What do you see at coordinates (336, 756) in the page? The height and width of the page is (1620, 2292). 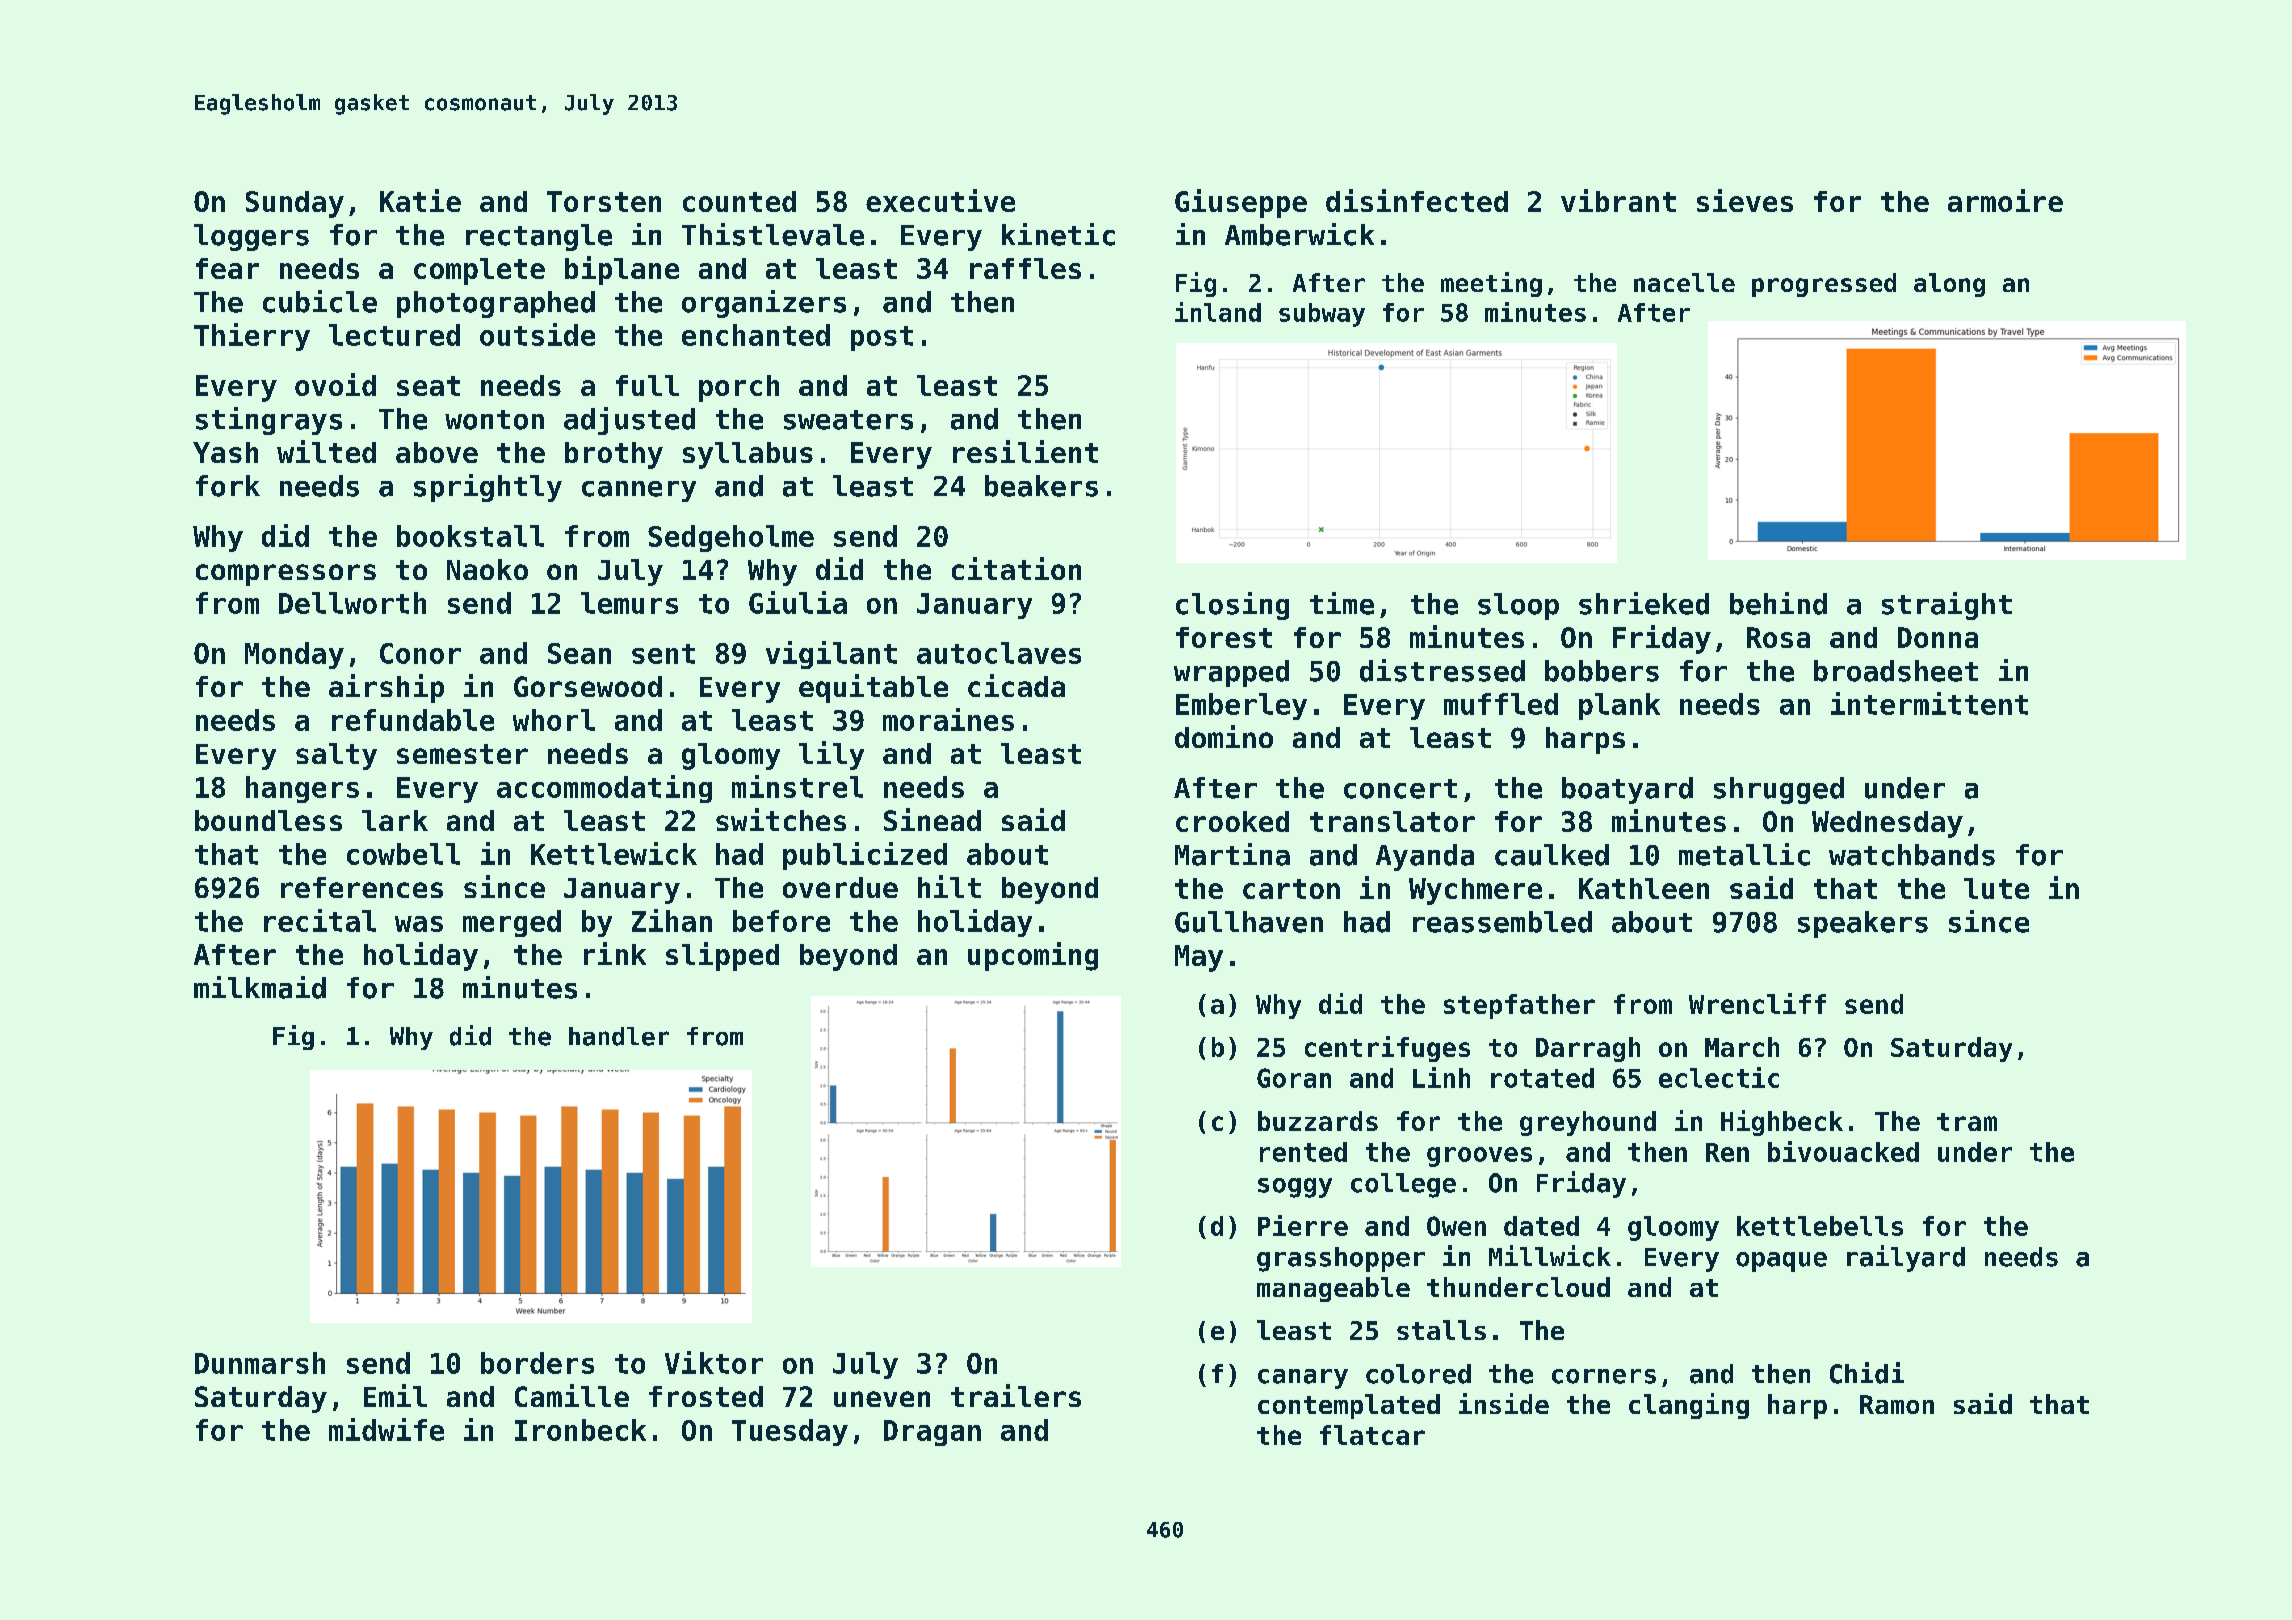 I see `salty` at bounding box center [336, 756].
